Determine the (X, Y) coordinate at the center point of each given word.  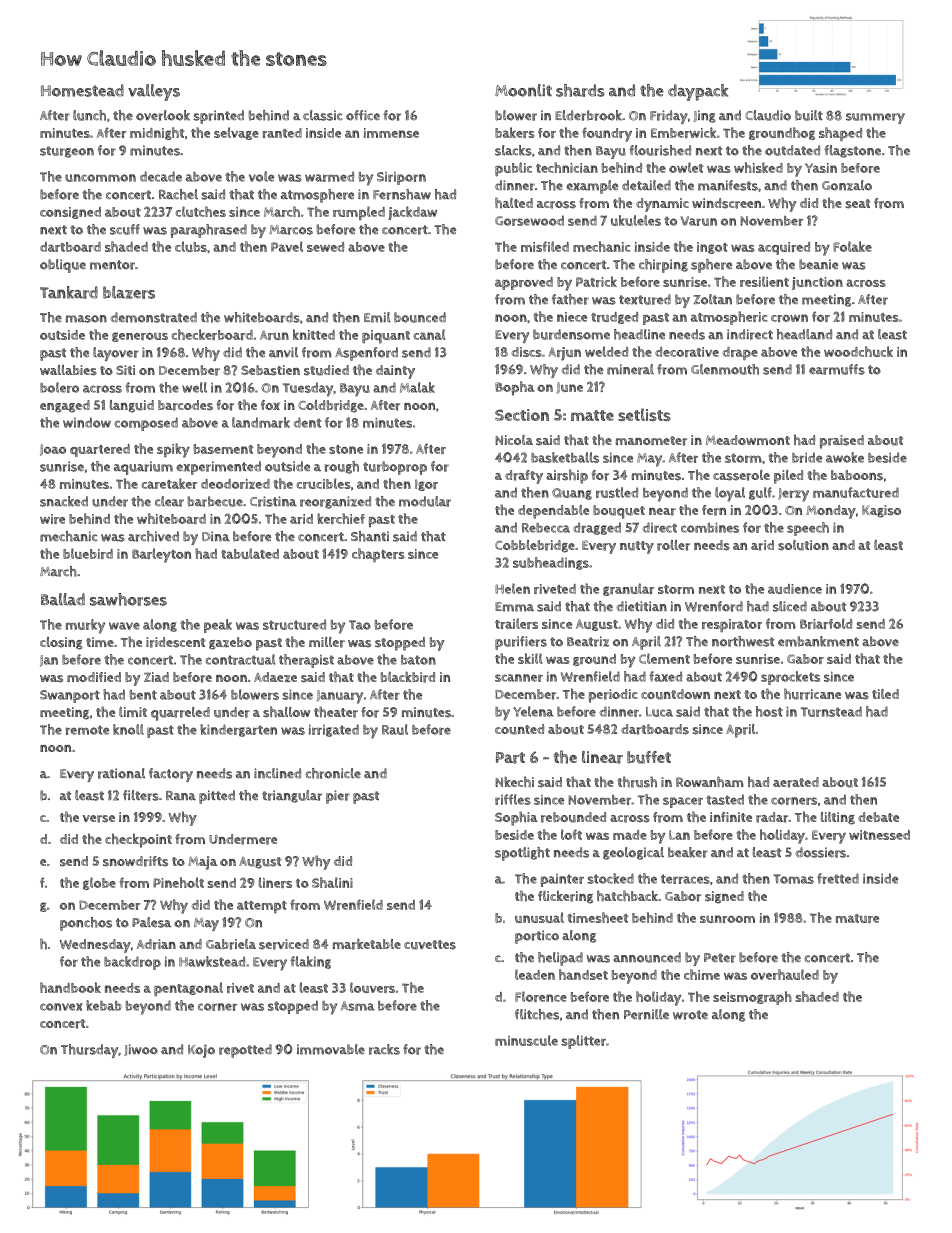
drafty (524, 477)
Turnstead (831, 711)
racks (384, 1049)
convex (61, 1007)
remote (87, 730)
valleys (154, 92)
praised (842, 442)
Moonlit (523, 90)
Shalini (332, 882)
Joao (53, 450)
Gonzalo (847, 185)
